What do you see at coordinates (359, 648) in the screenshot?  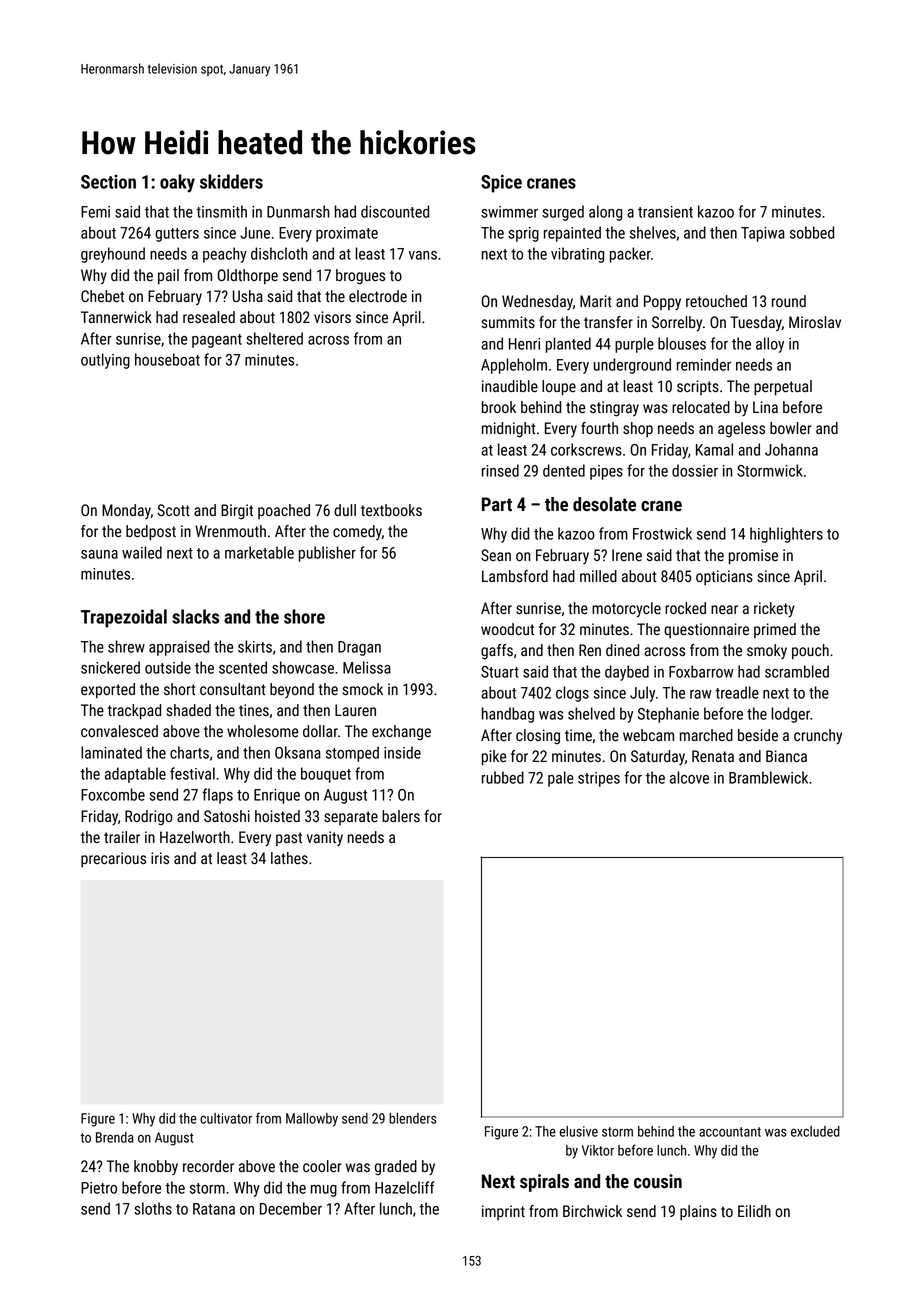 I see `Dragan` at bounding box center [359, 648].
